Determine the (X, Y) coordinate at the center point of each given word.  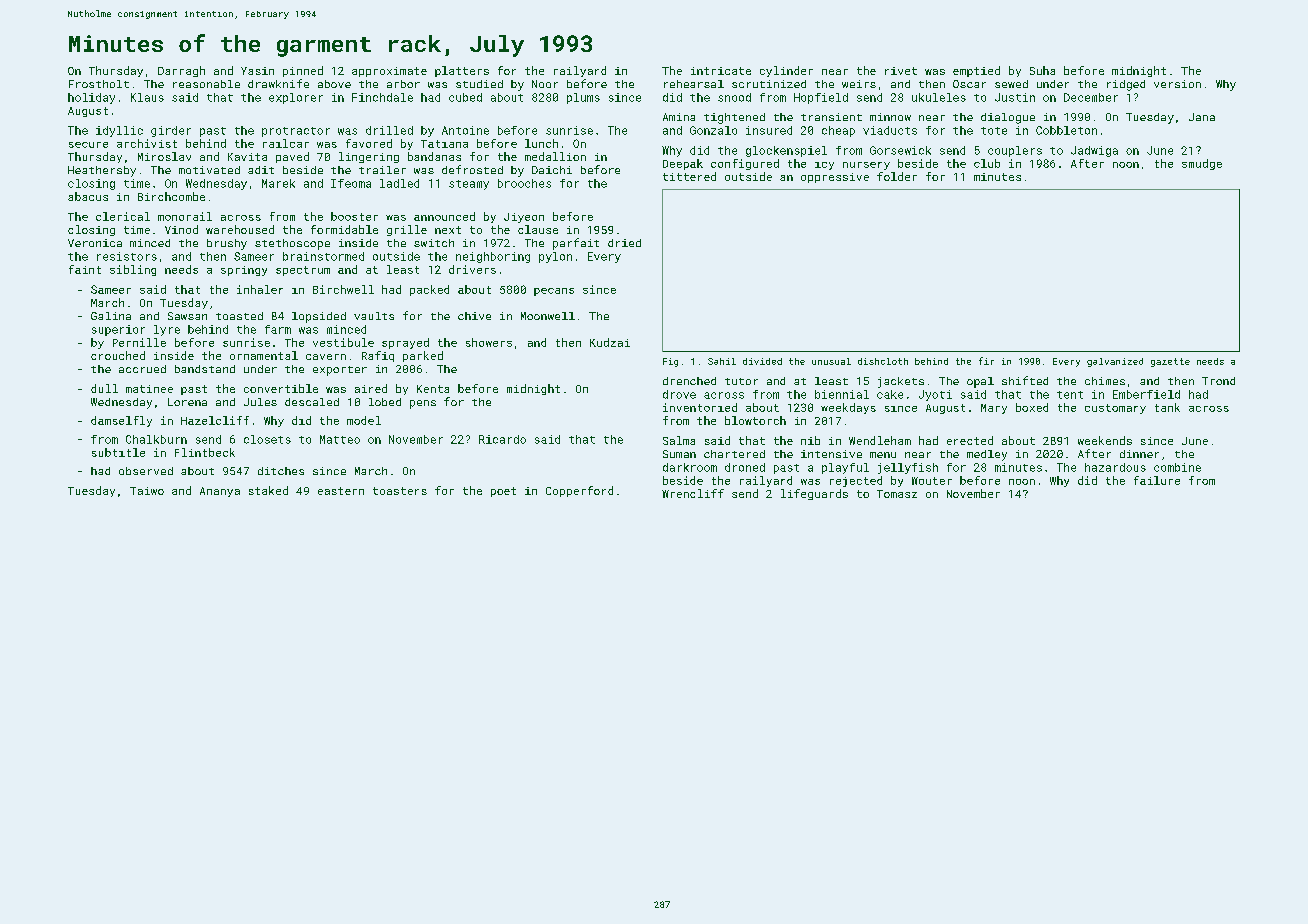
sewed (1011, 84)
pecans (554, 292)
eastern (341, 491)
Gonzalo (713, 130)
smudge (1202, 164)
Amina (679, 117)
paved (292, 157)
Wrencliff (693, 493)
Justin (1015, 97)
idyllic (119, 131)
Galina (111, 316)
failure (1157, 480)
